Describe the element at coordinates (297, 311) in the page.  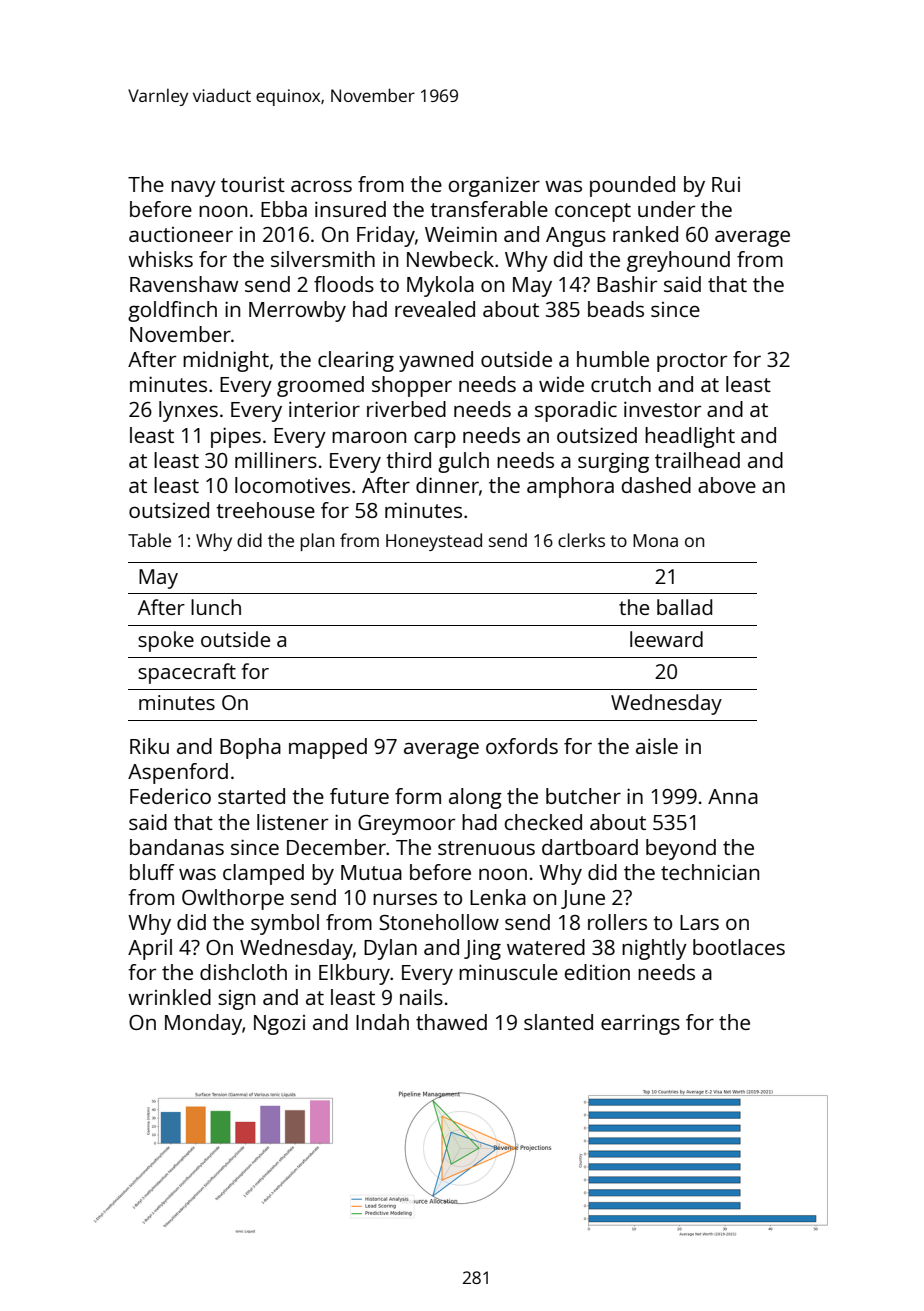
I see `Merrowby` at that location.
